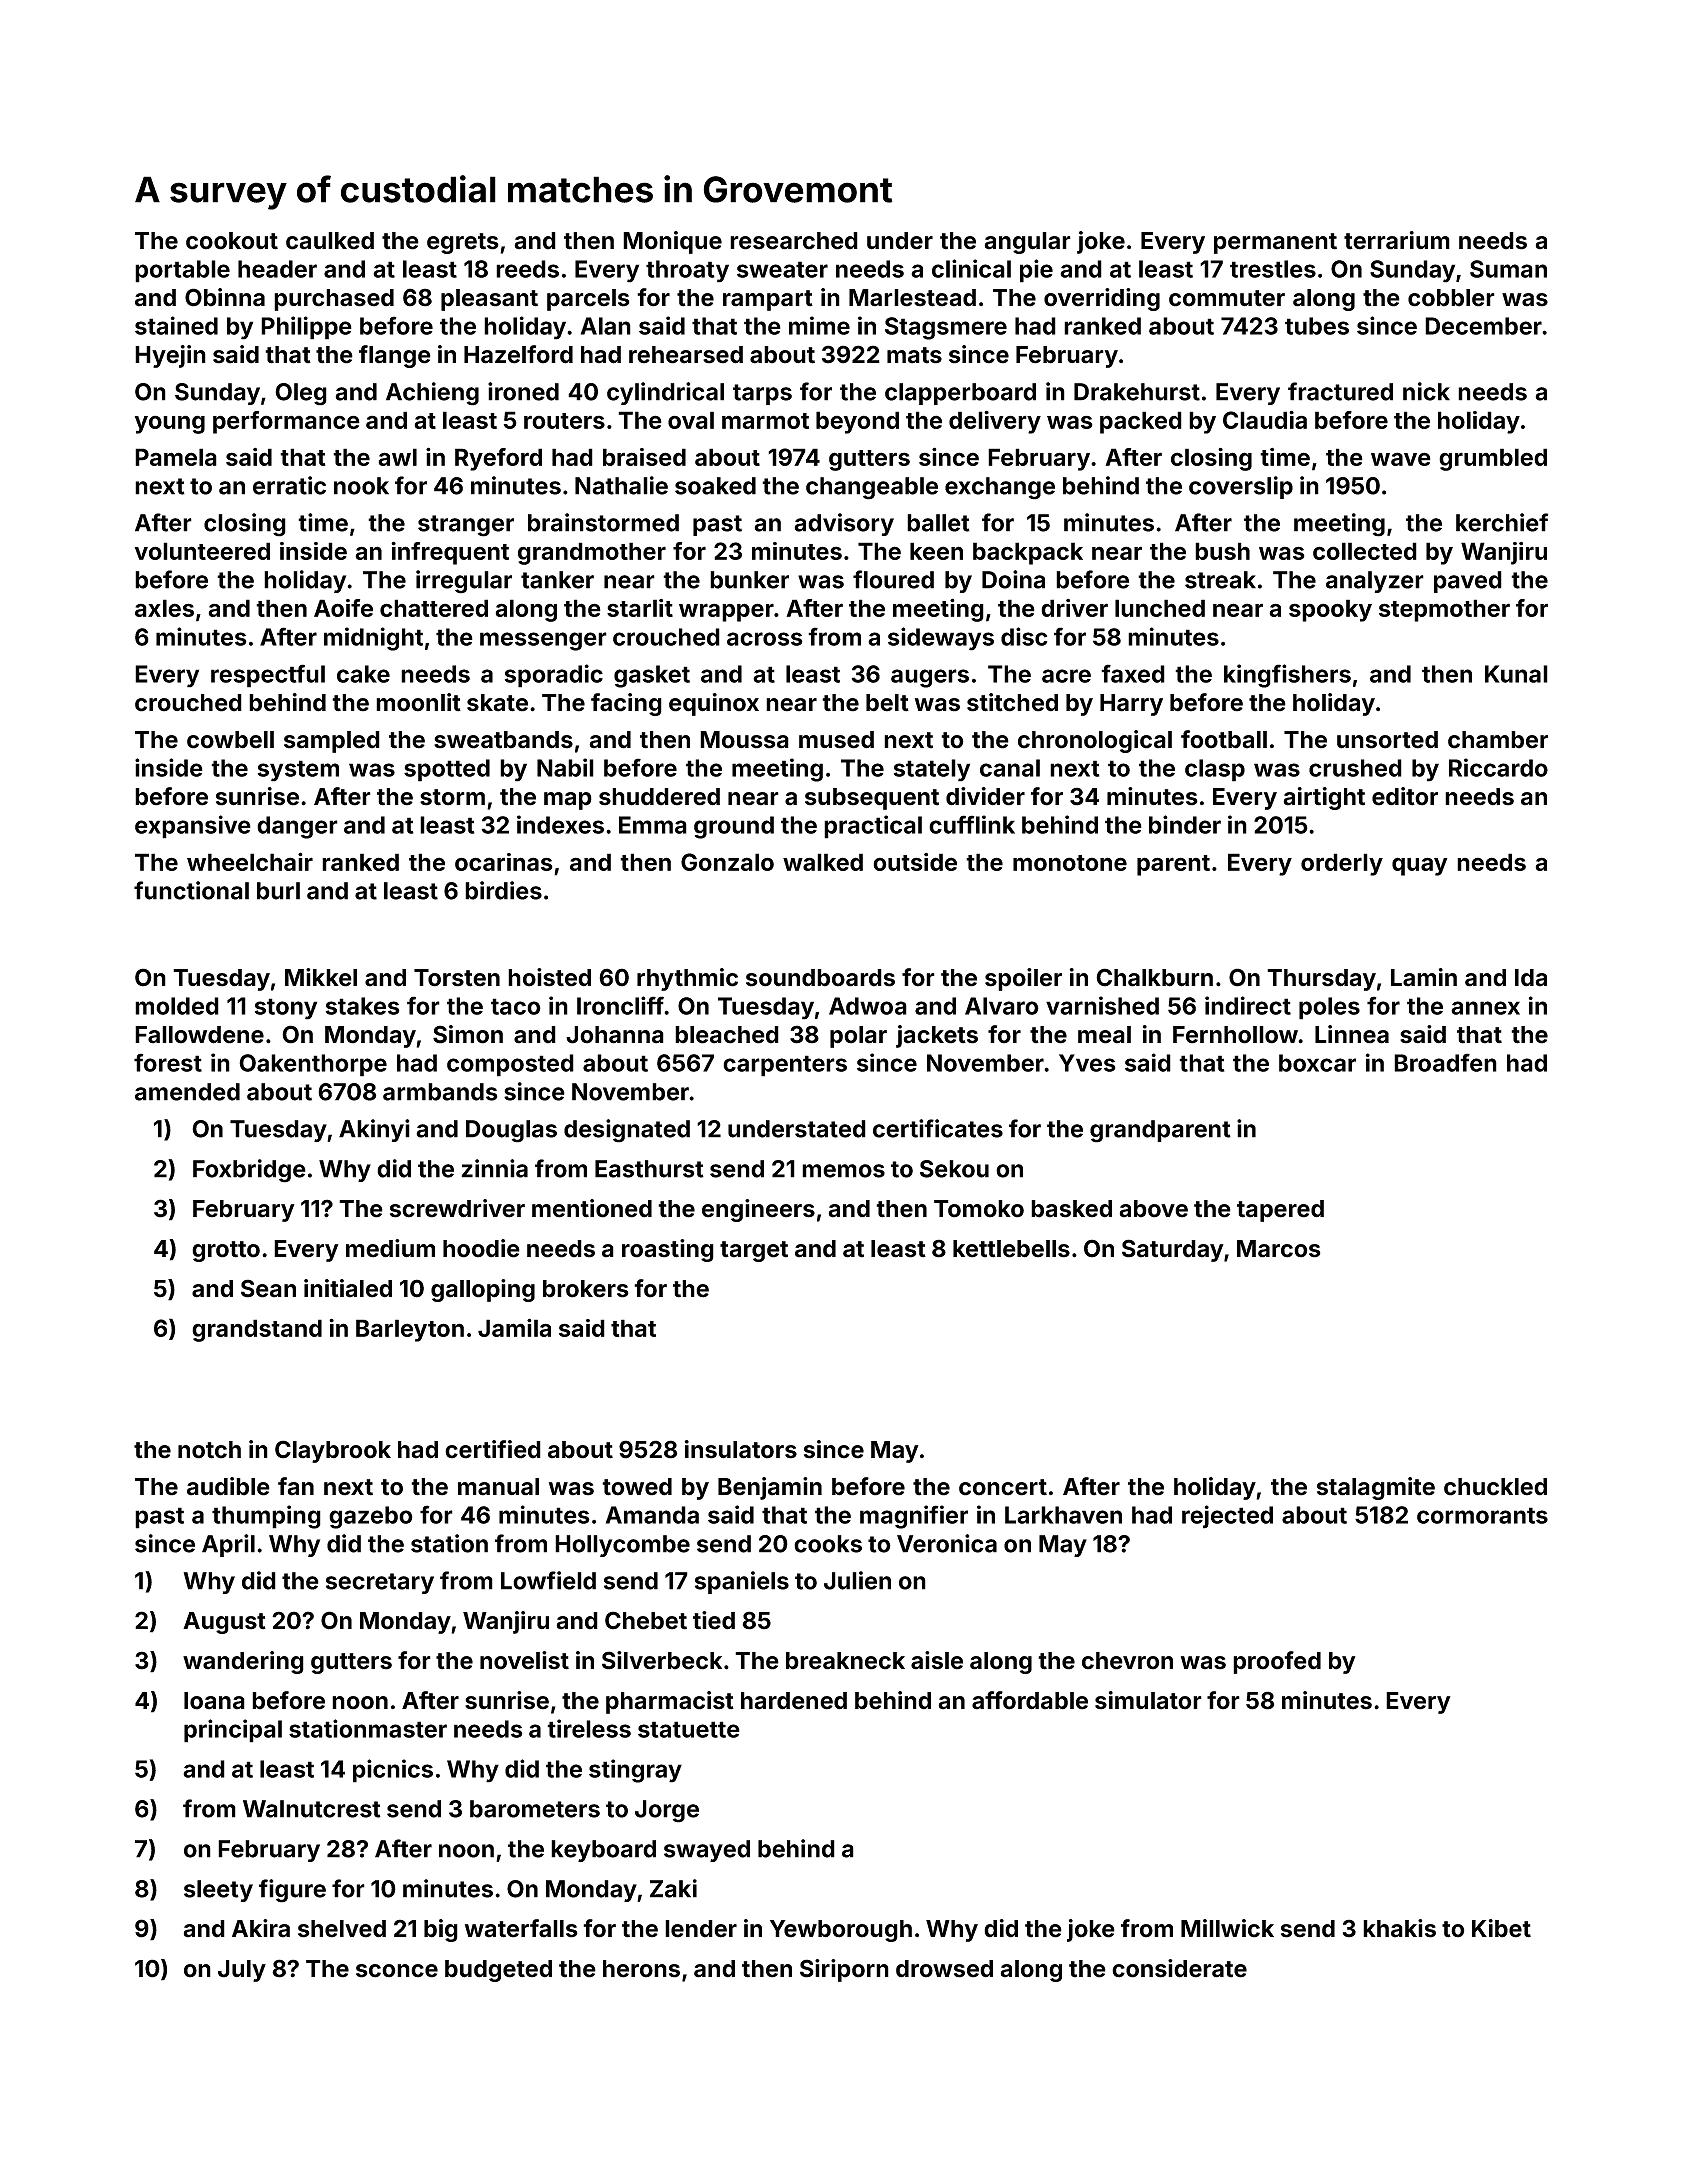 The image size is (1683, 2178). I want to click on axles, so click(164, 608).
